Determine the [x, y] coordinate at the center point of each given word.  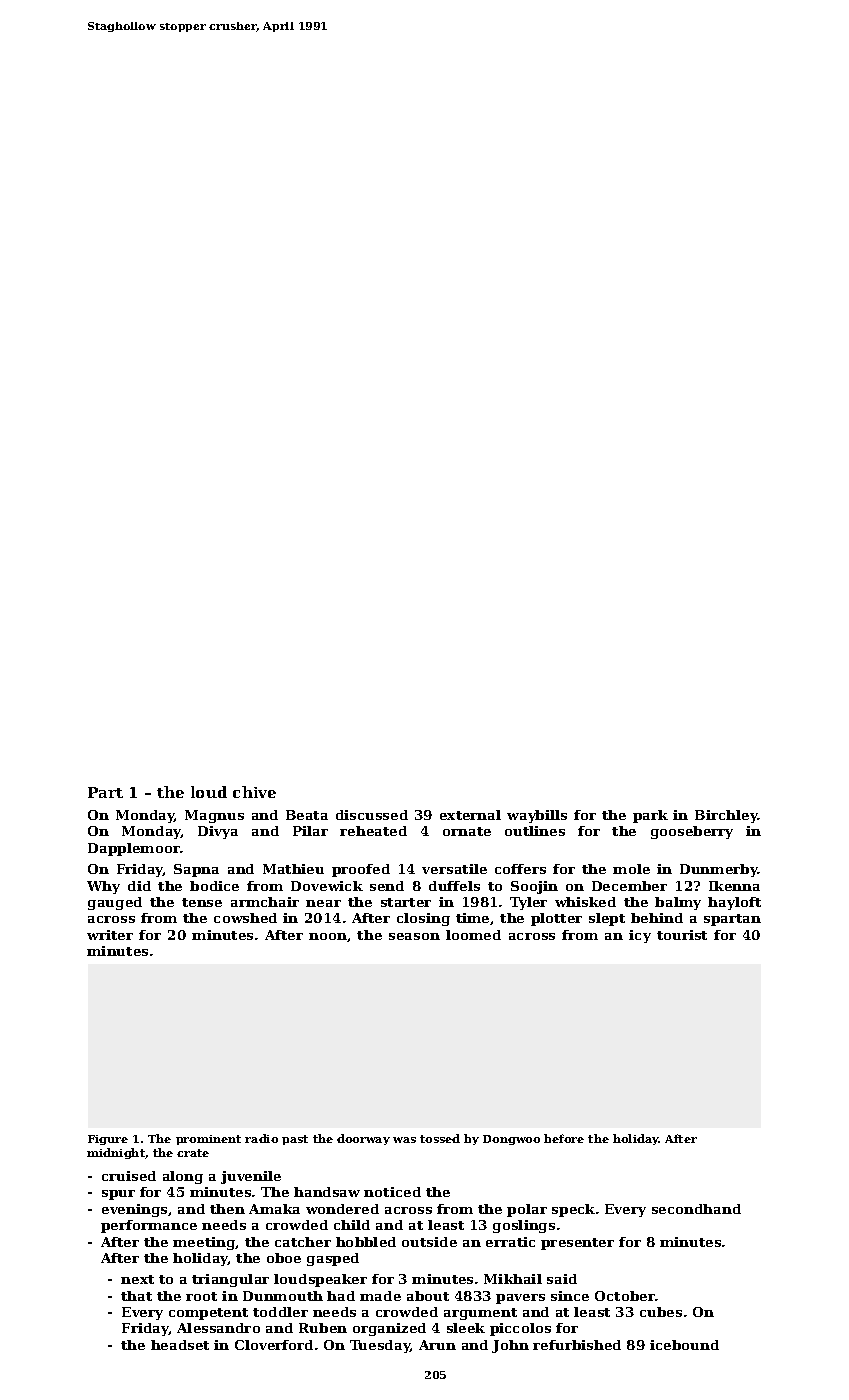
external [470, 815]
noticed [392, 1192]
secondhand [696, 1209]
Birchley [726, 816]
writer [110, 935]
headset [180, 1345]
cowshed [245, 918]
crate [193, 1153]
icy [640, 936]
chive [254, 792]
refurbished [577, 1345]
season [414, 936]
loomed [473, 935]
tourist [682, 935]
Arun [437, 1345]
